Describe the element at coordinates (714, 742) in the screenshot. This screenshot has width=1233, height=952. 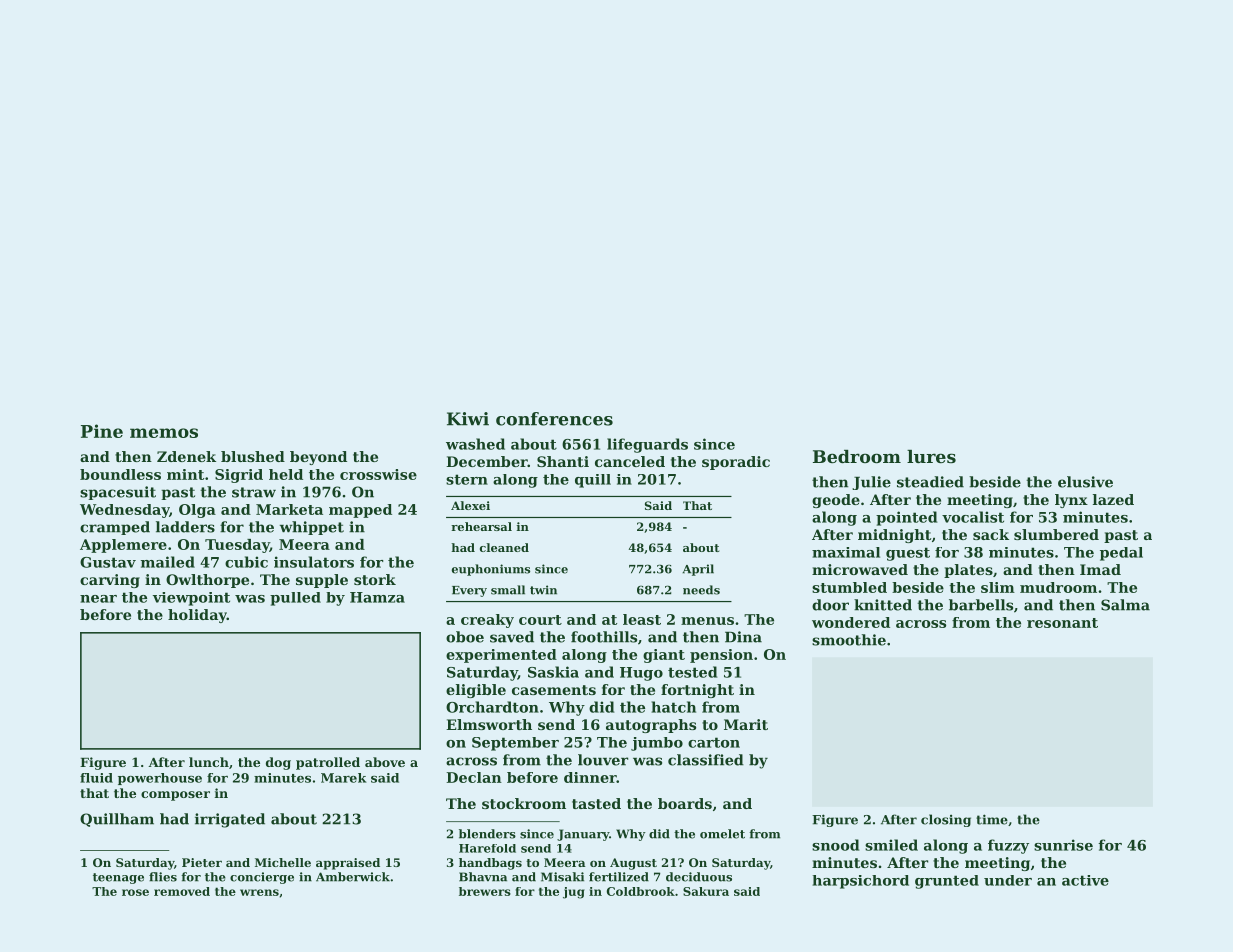
I see `carton` at that location.
